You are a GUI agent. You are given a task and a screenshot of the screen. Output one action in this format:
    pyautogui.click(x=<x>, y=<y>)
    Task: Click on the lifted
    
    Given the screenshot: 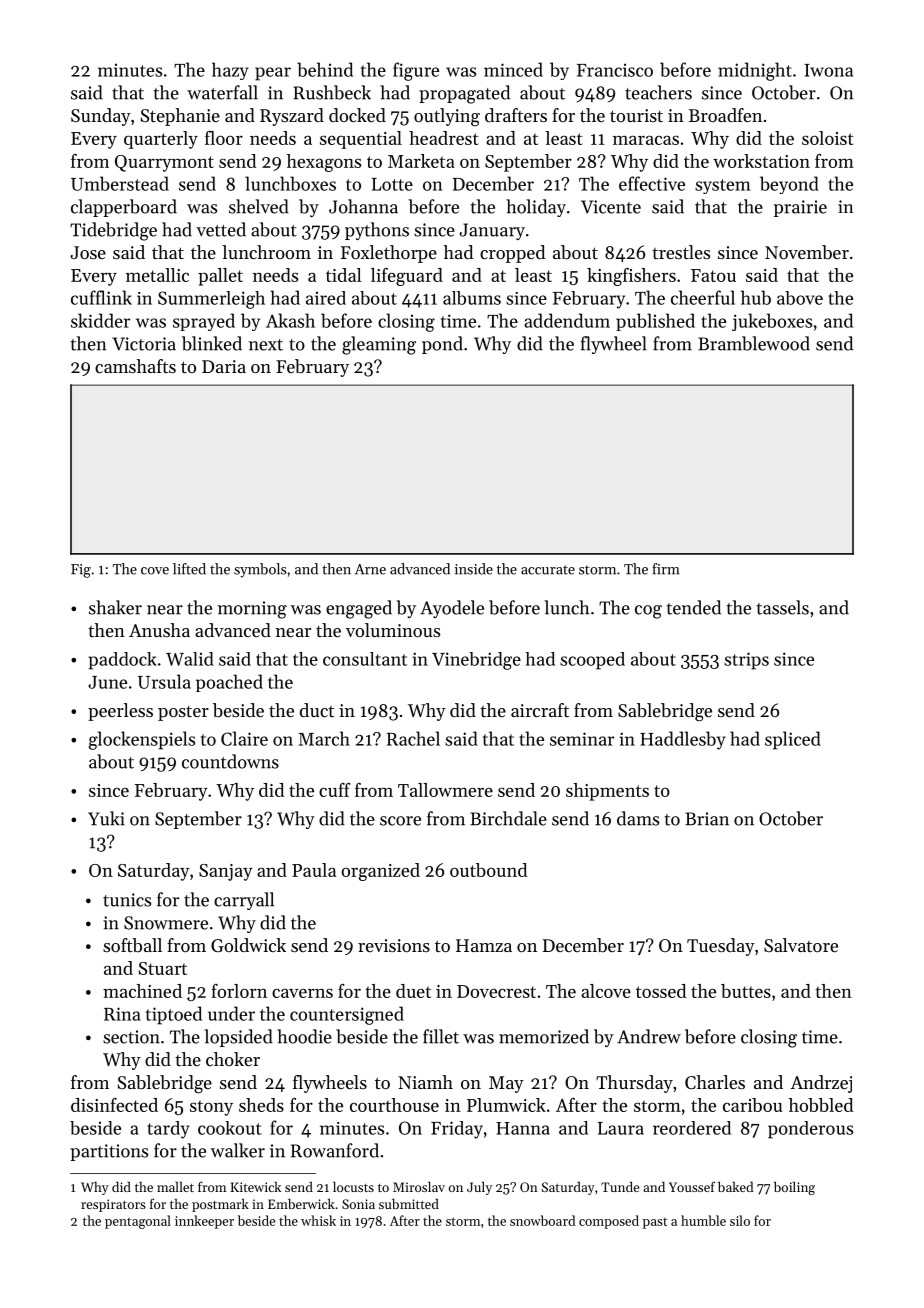 What is the action you would take?
    pyautogui.click(x=189, y=569)
